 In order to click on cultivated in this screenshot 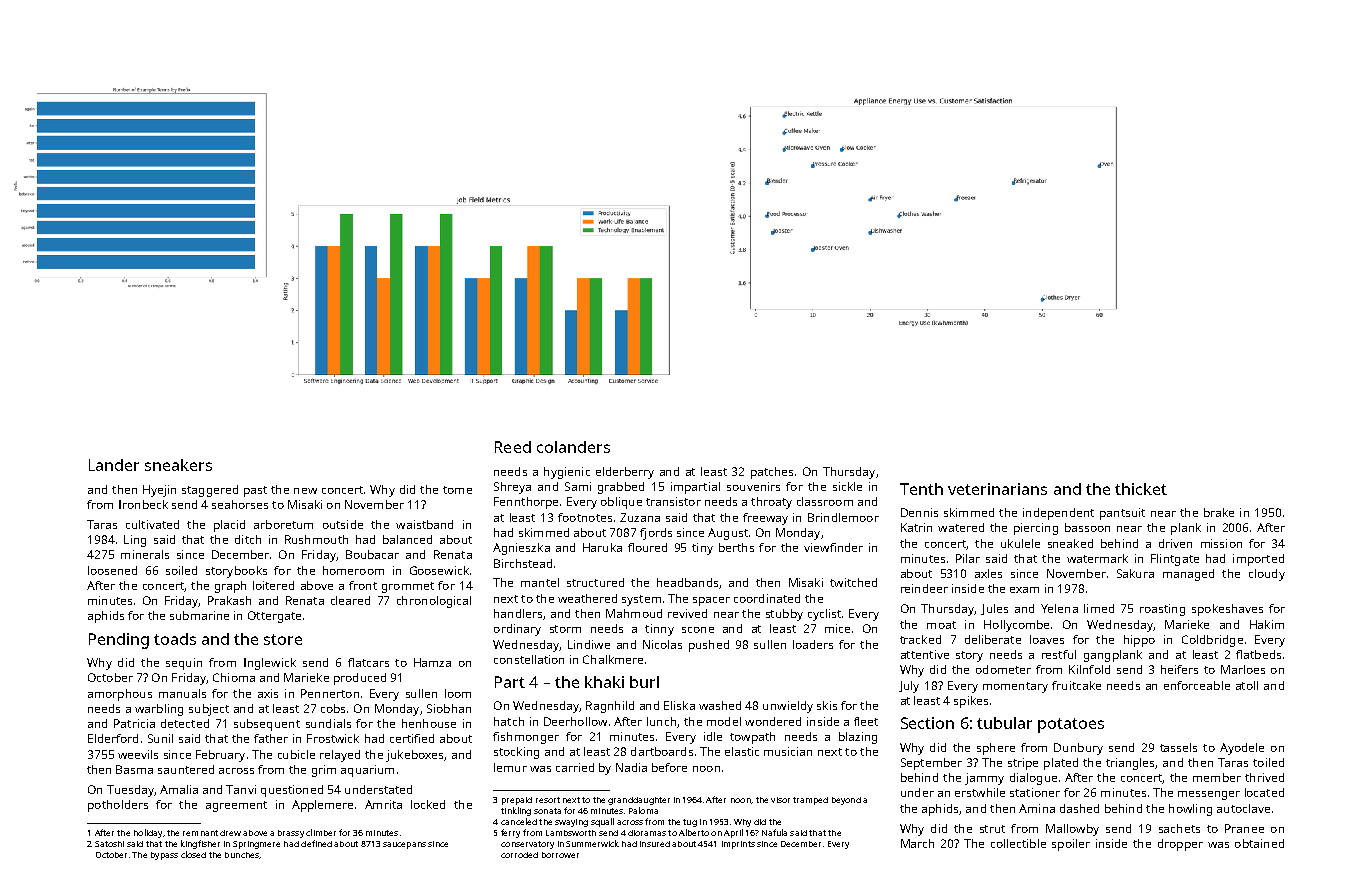, I will do `click(152, 524)`.
